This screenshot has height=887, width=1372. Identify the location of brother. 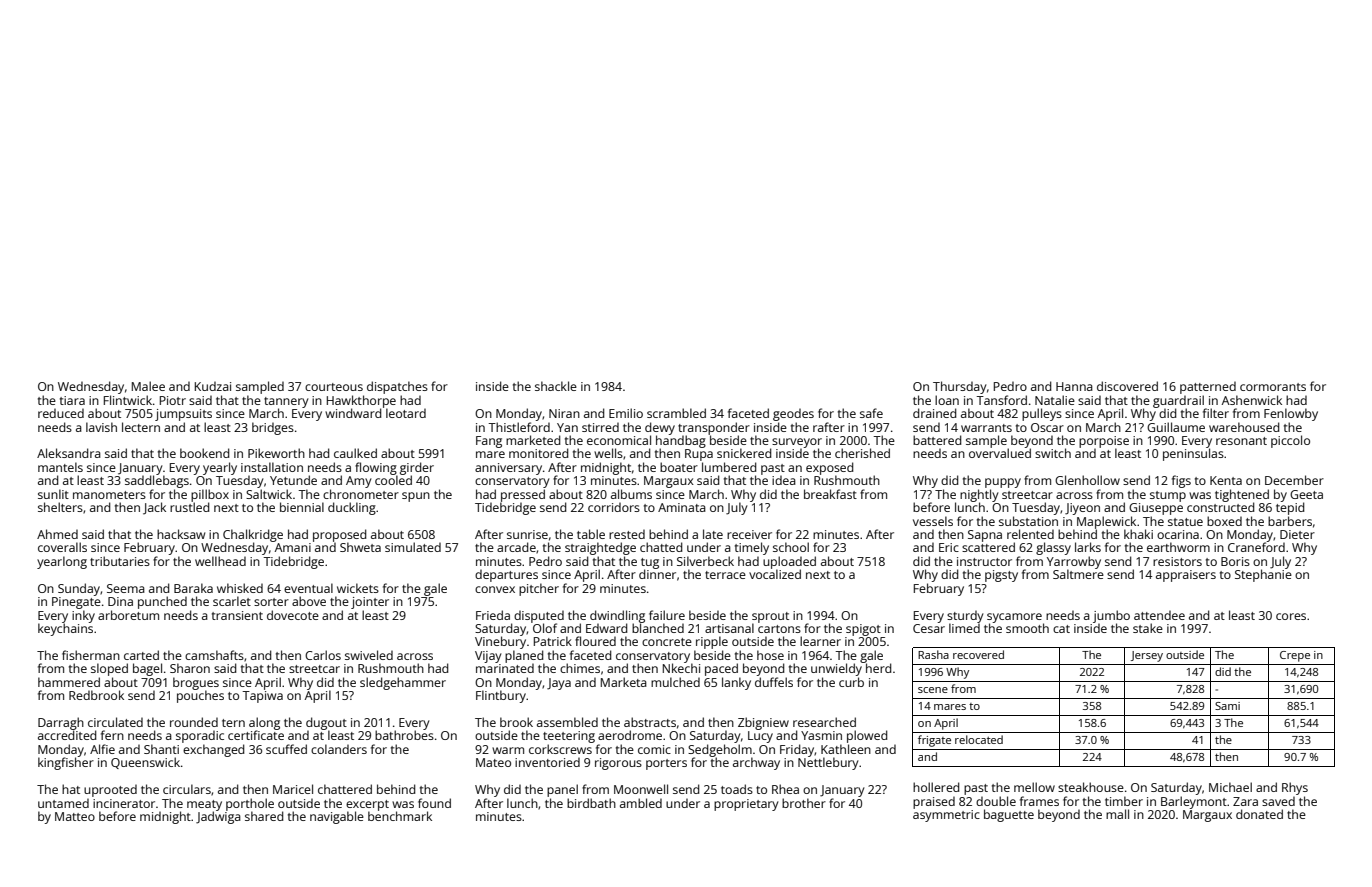
(804, 803).
